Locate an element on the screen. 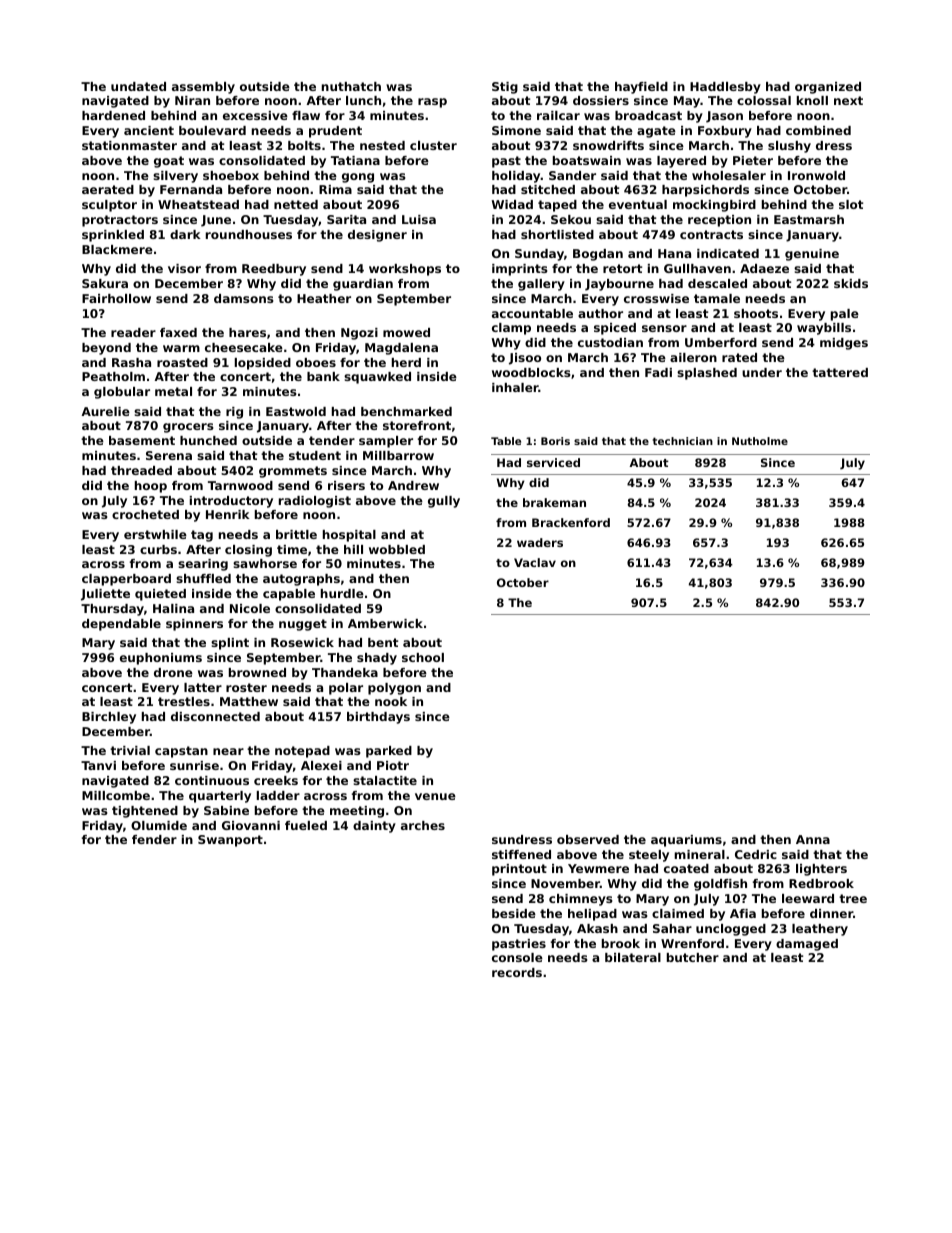 The height and width of the screenshot is (1233, 952). beside is located at coordinates (514, 913).
